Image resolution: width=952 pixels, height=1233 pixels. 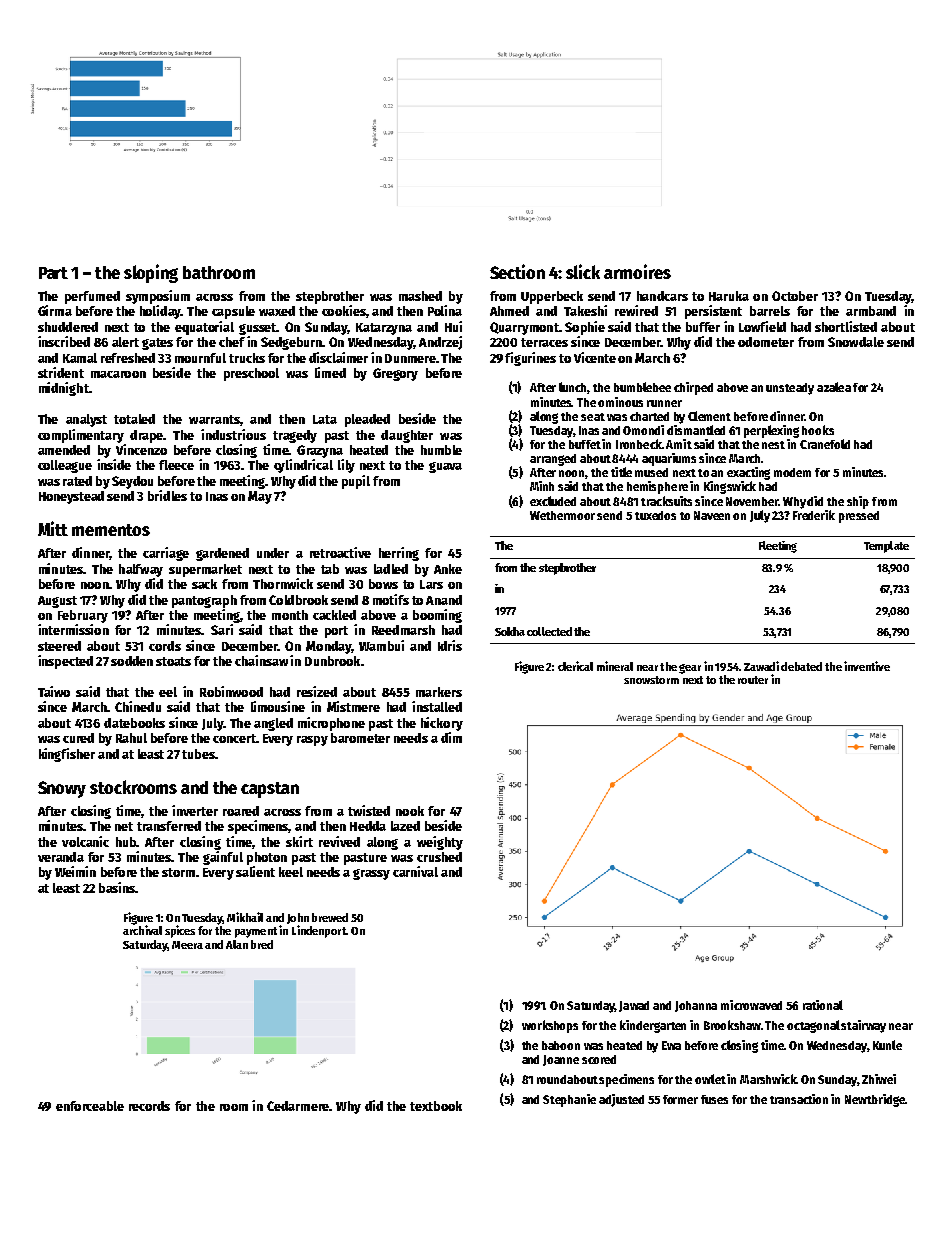 I want to click on Johanna, so click(x=696, y=1006).
